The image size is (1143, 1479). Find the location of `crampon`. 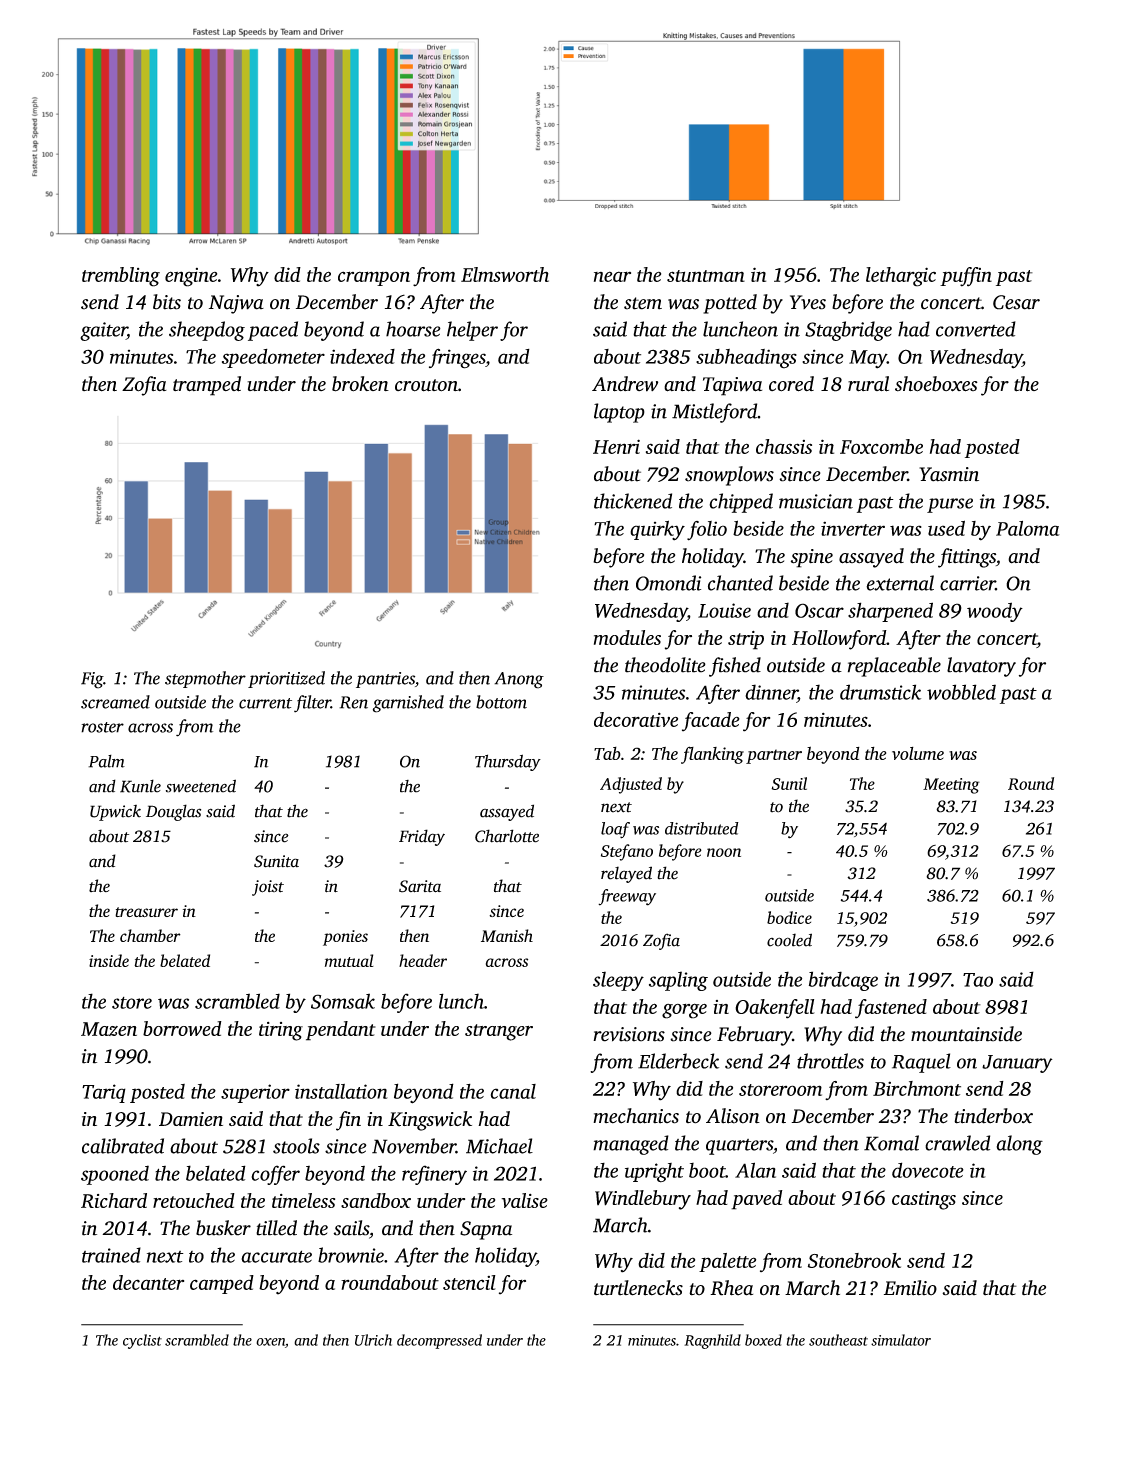

crampon is located at coordinates (374, 278).
